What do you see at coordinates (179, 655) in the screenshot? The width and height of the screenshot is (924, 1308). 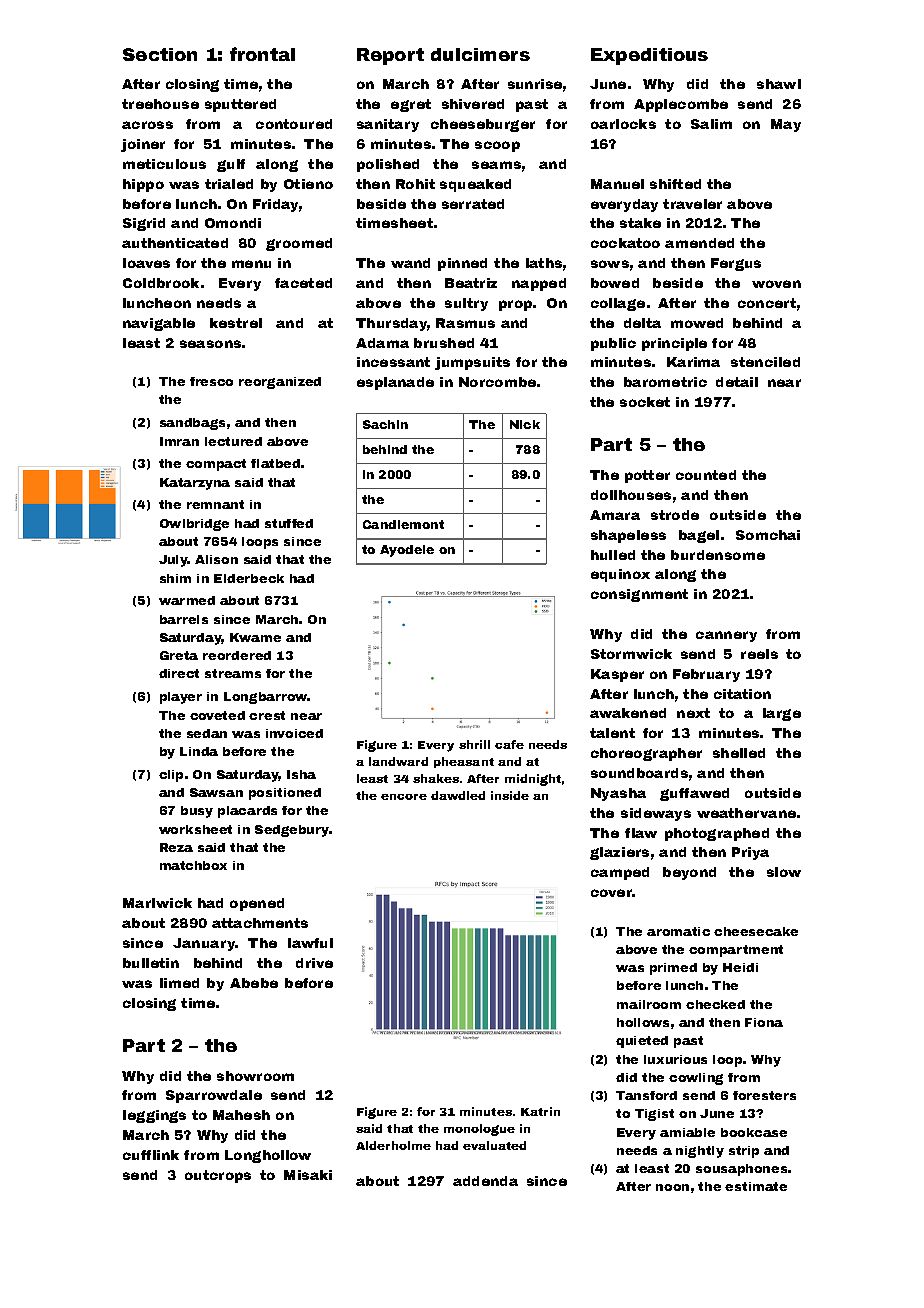 I see `Greta` at bounding box center [179, 655].
